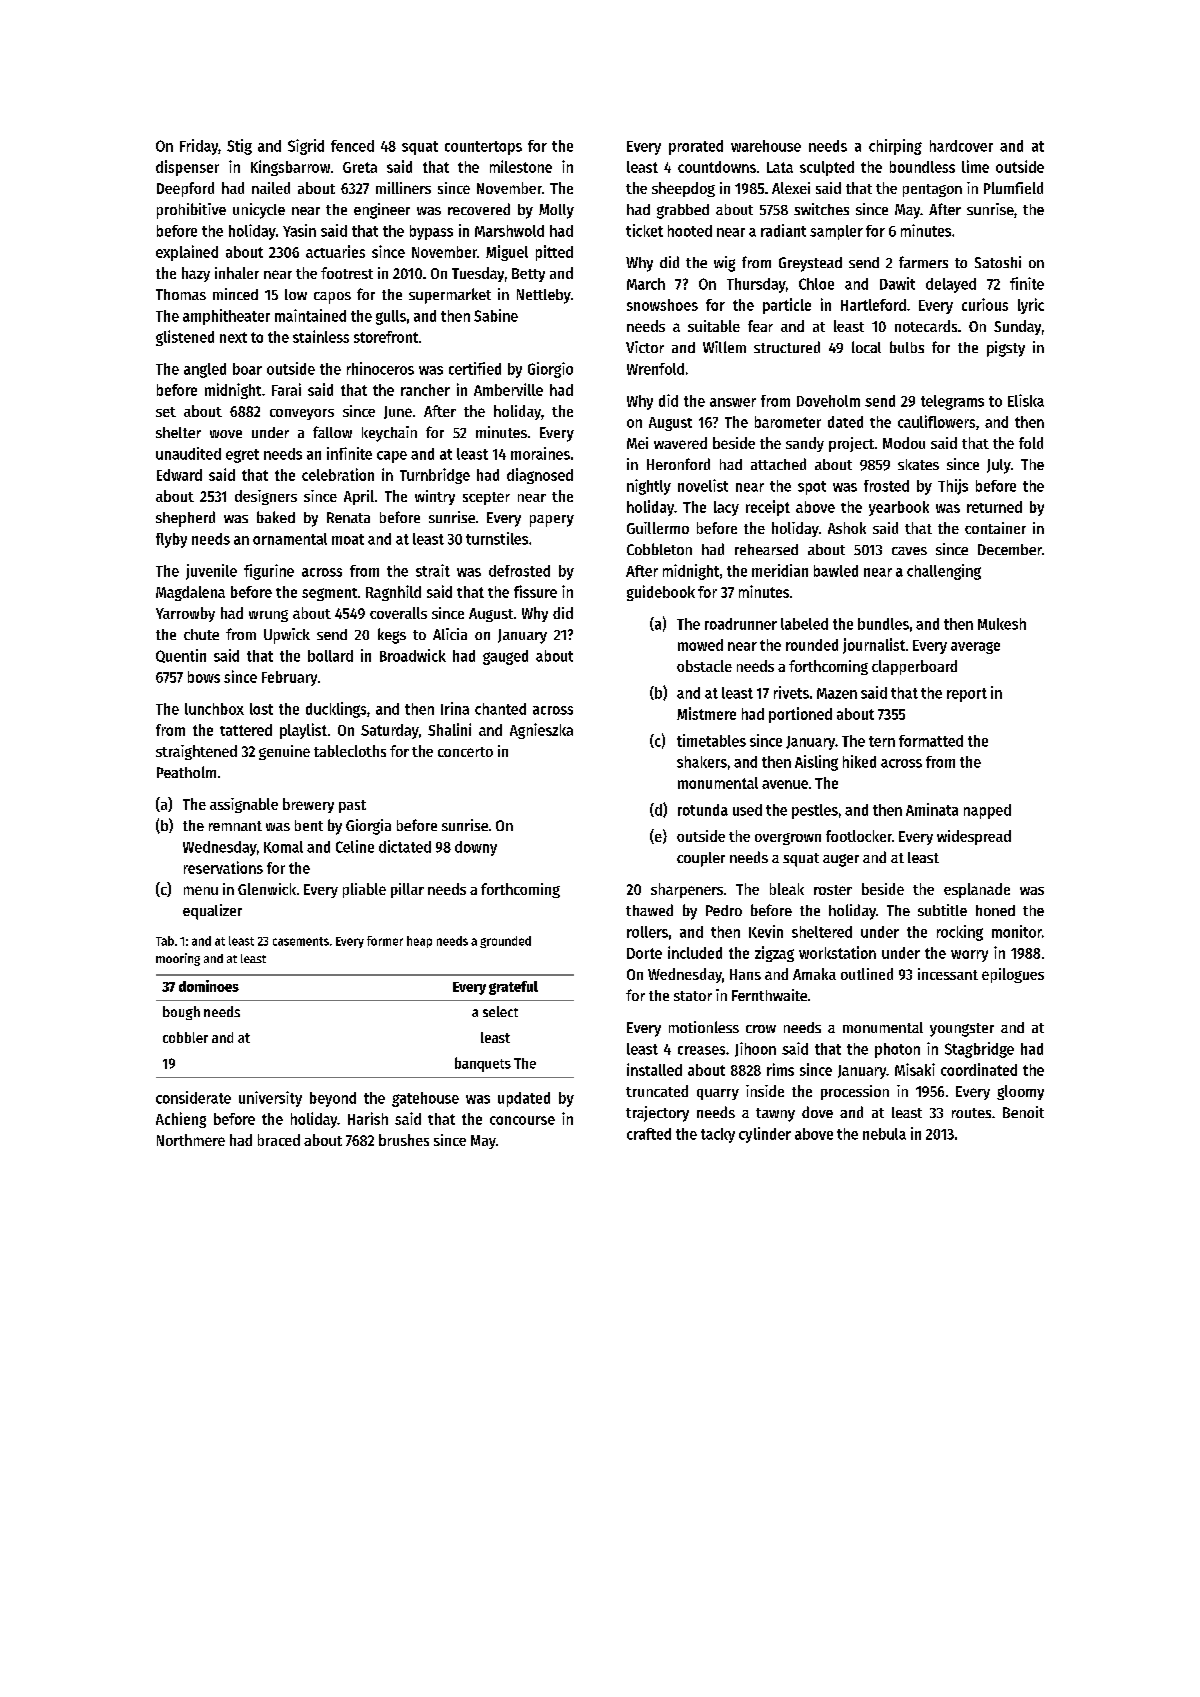 The height and width of the screenshot is (1697, 1200). What do you see at coordinates (961, 146) in the screenshot?
I see `hardcover` at bounding box center [961, 146].
